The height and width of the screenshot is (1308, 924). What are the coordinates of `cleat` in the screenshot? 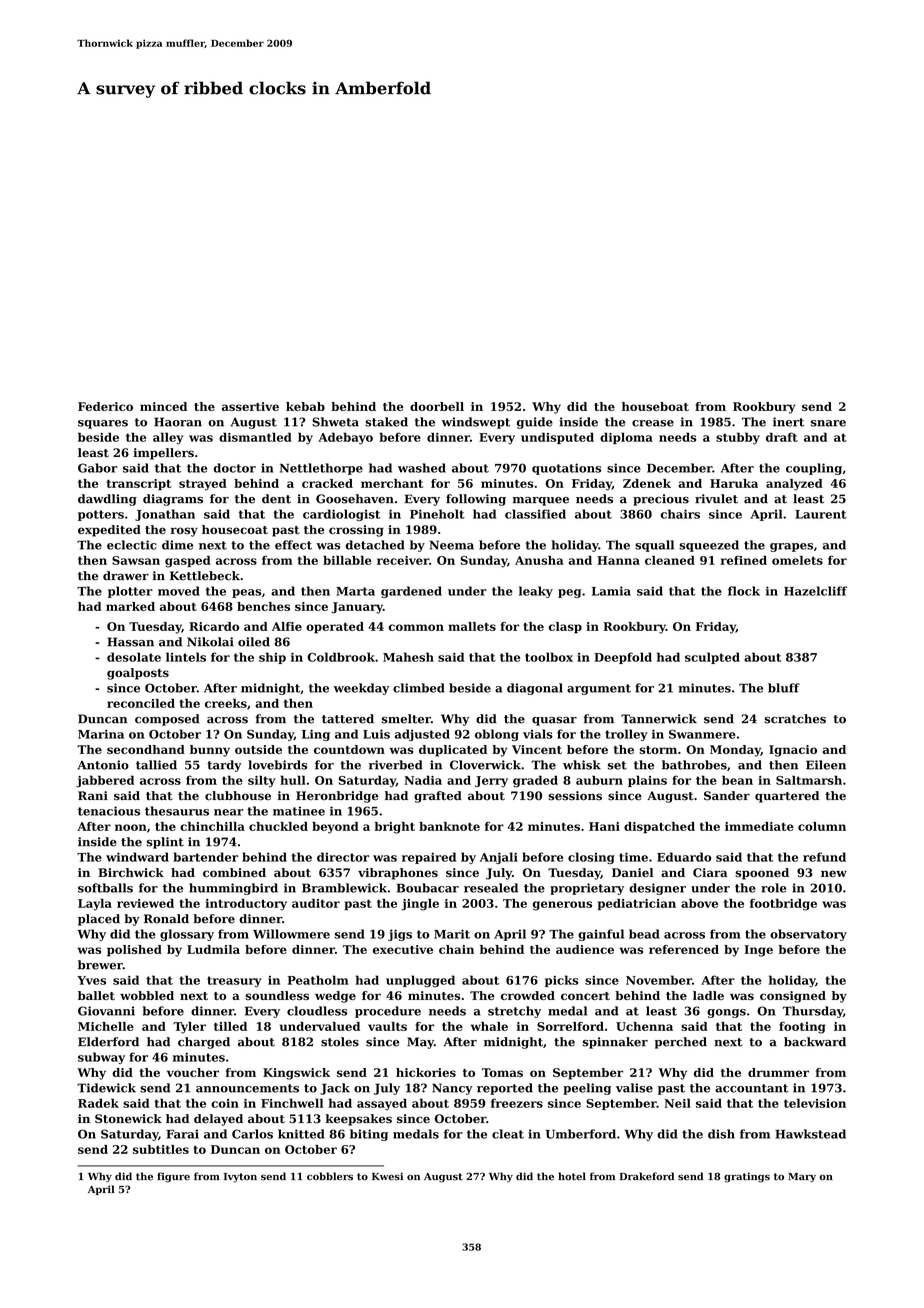 It's located at (508, 1134).
